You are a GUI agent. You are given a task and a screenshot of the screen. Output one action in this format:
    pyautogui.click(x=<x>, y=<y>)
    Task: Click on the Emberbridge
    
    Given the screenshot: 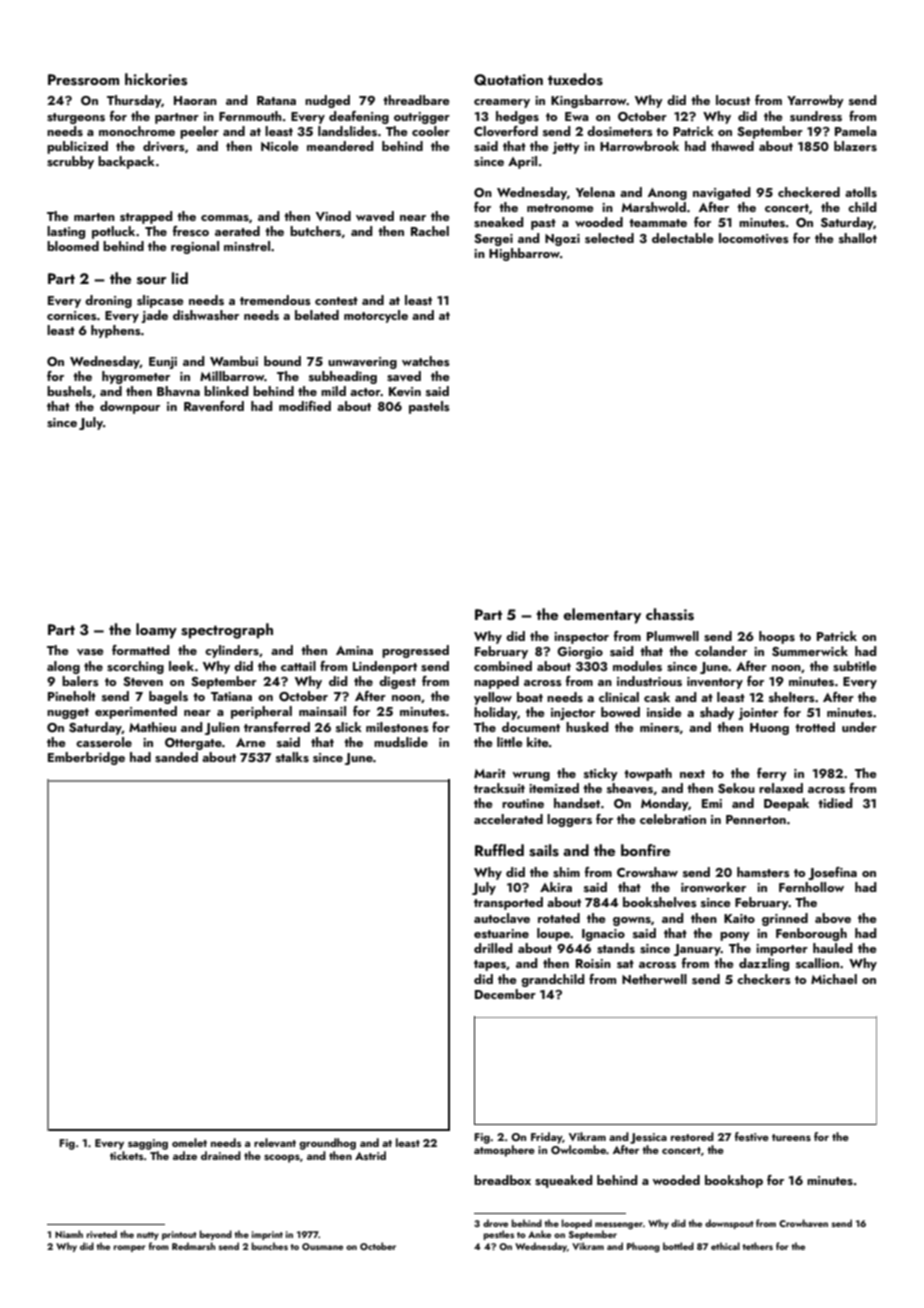 What is the action you would take?
    pyautogui.click(x=86, y=758)
